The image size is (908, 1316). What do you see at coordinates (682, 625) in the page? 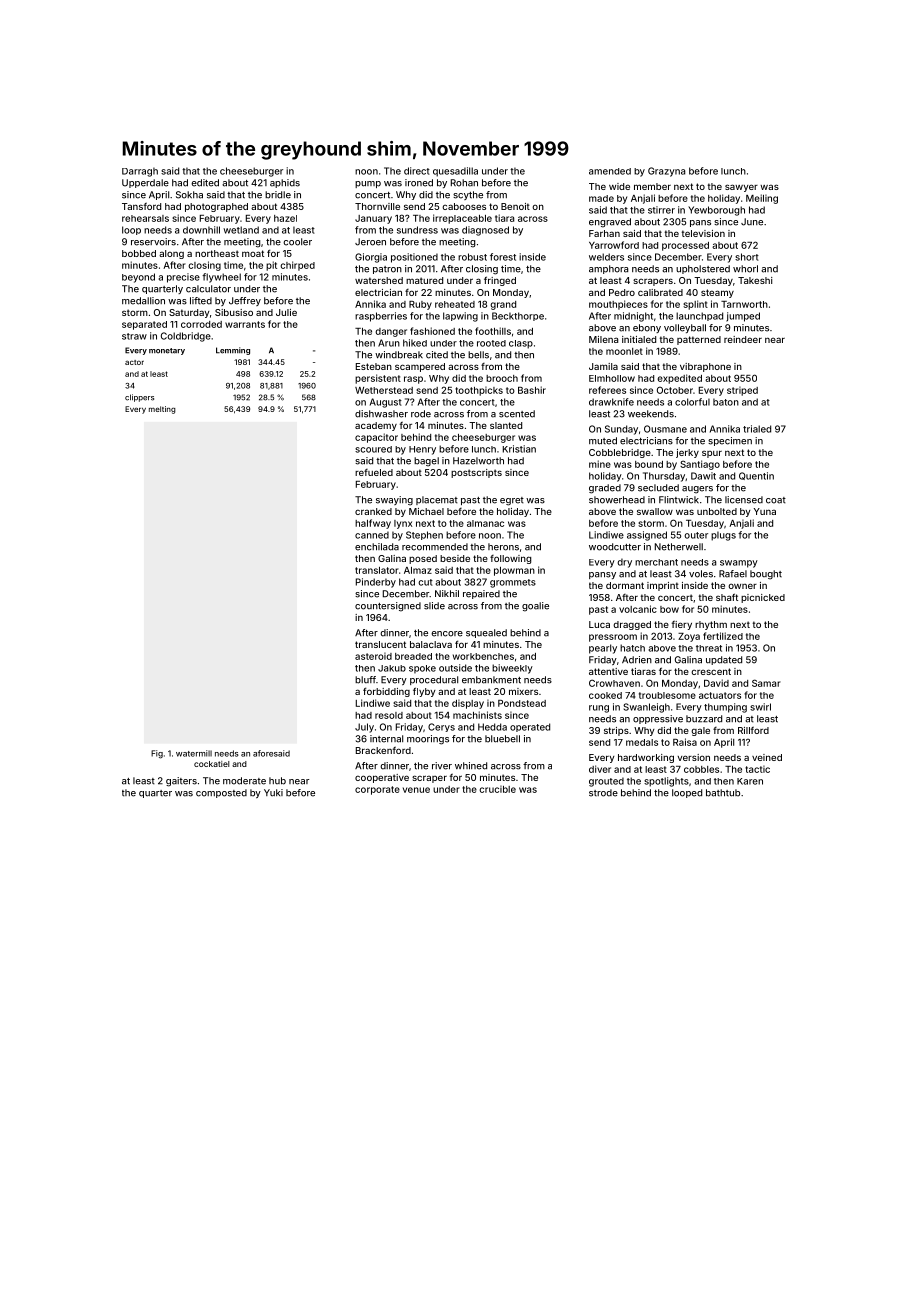
I see `fiery` at bounding box center [682, 625].
